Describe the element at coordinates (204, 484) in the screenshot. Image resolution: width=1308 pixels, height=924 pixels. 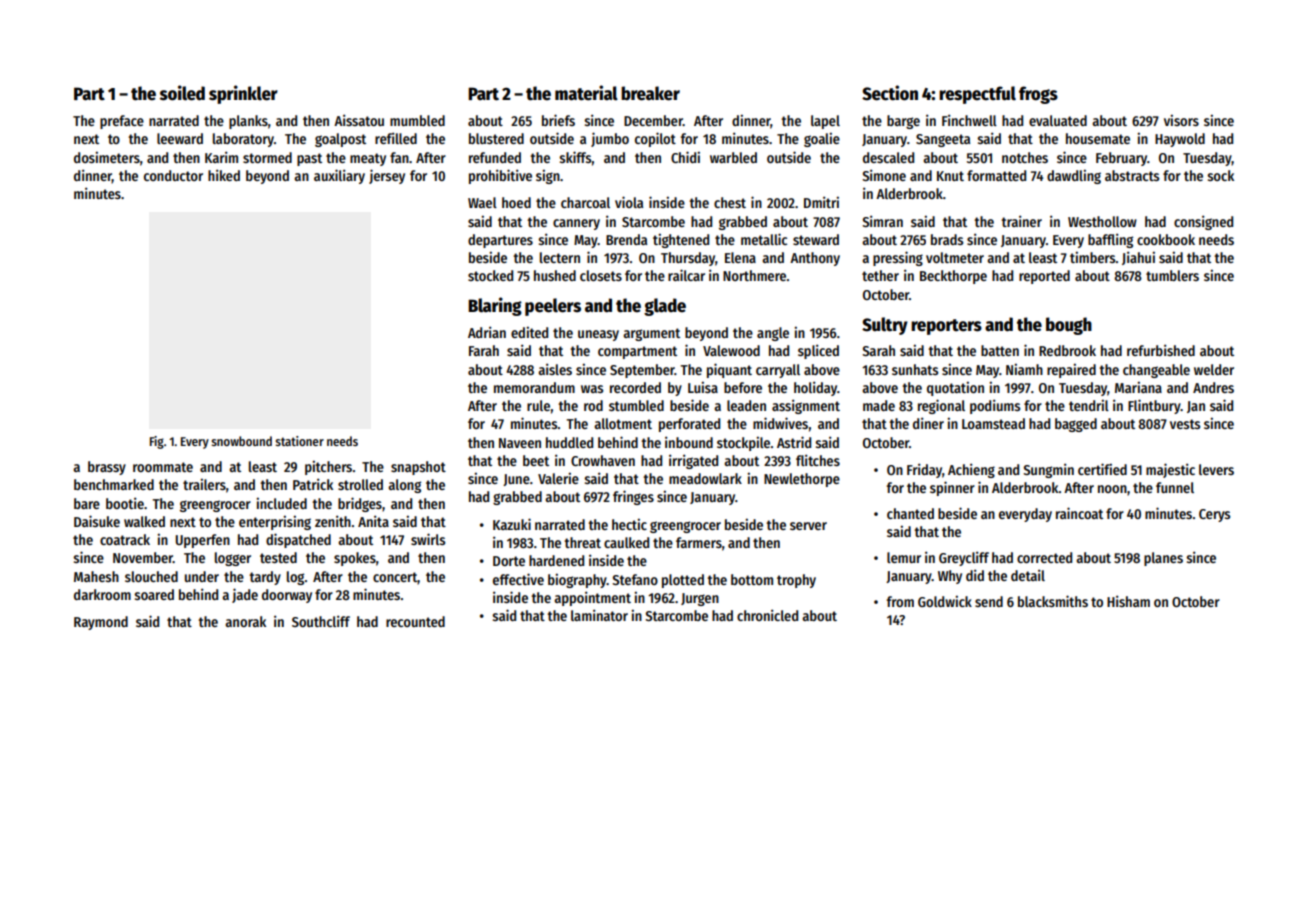
I see `trailers` at that location.
